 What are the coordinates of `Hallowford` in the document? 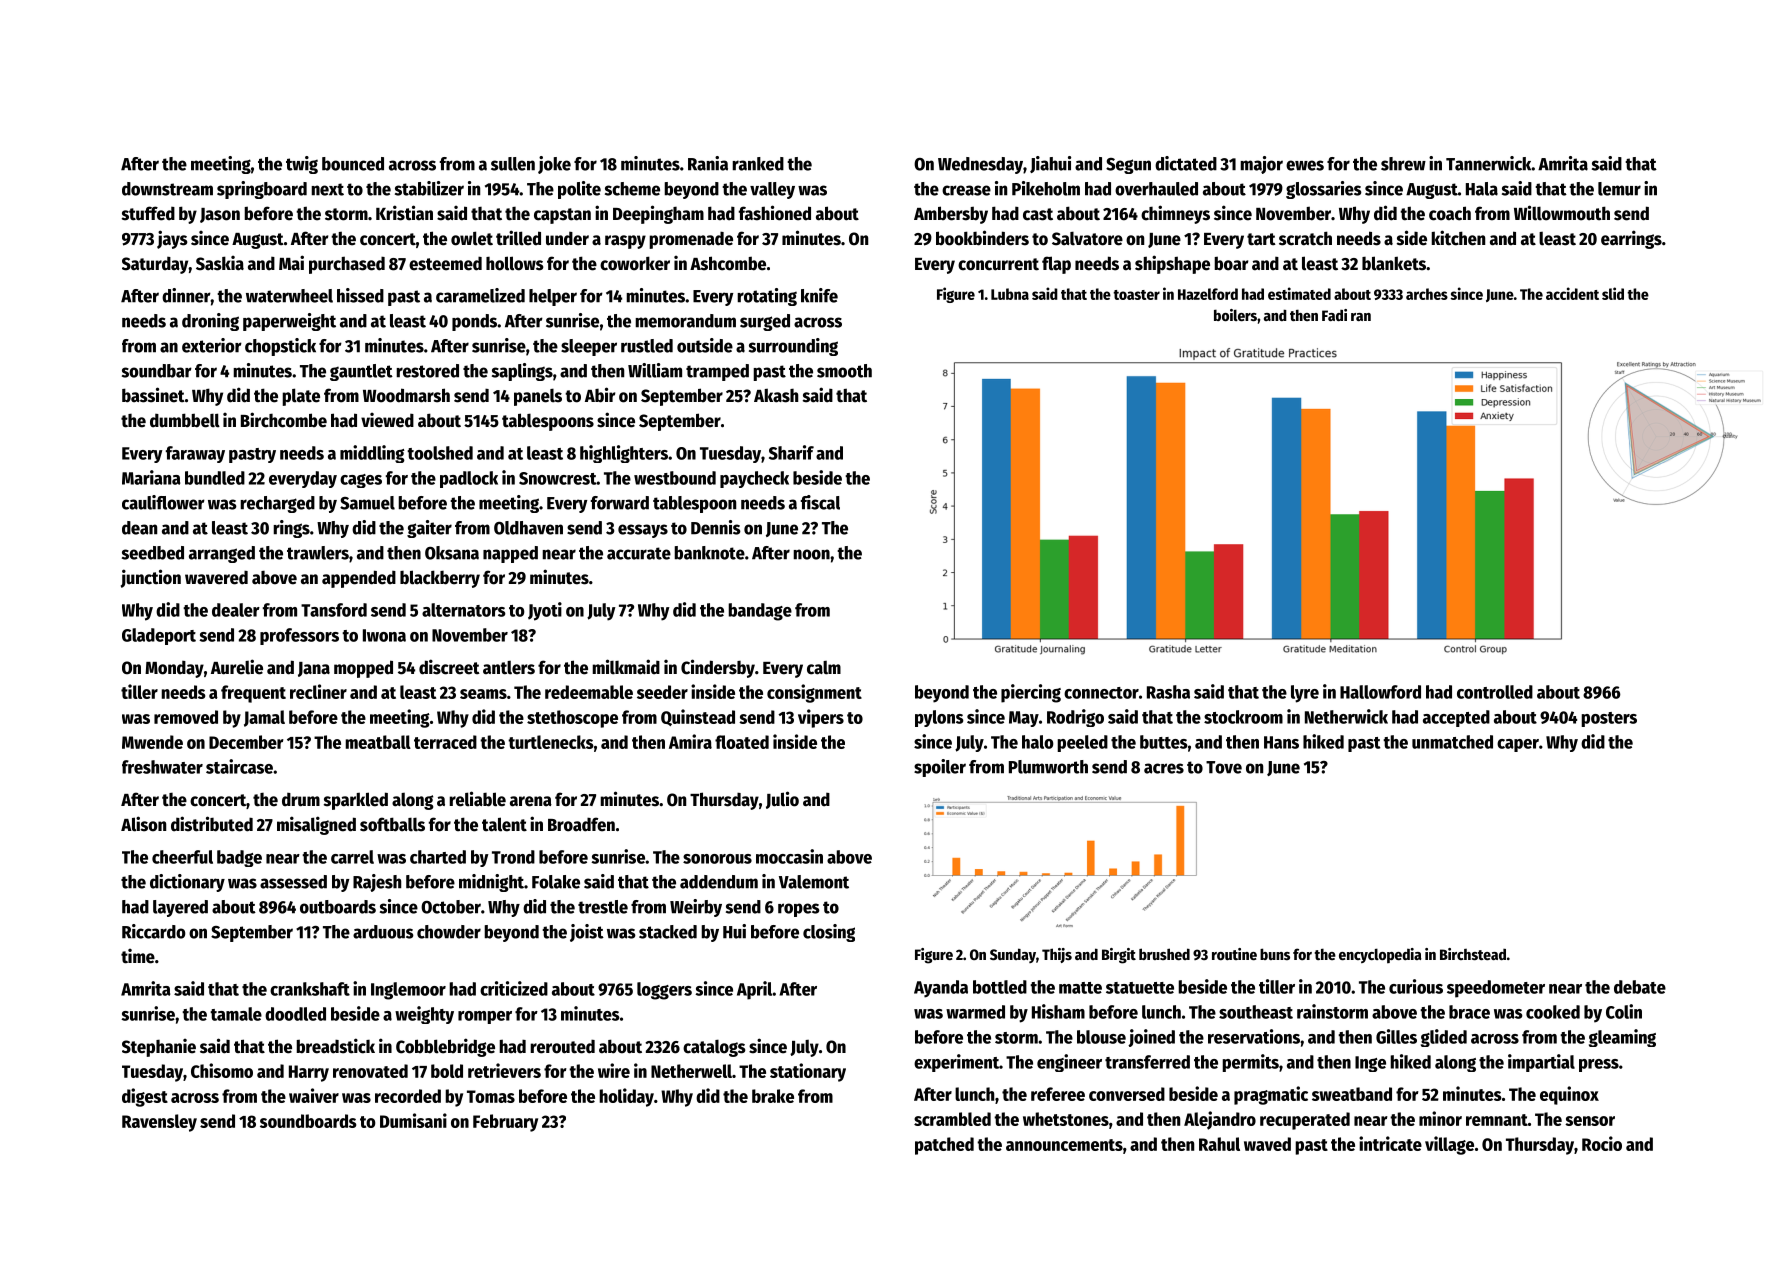 It's located at (1380, 692).
